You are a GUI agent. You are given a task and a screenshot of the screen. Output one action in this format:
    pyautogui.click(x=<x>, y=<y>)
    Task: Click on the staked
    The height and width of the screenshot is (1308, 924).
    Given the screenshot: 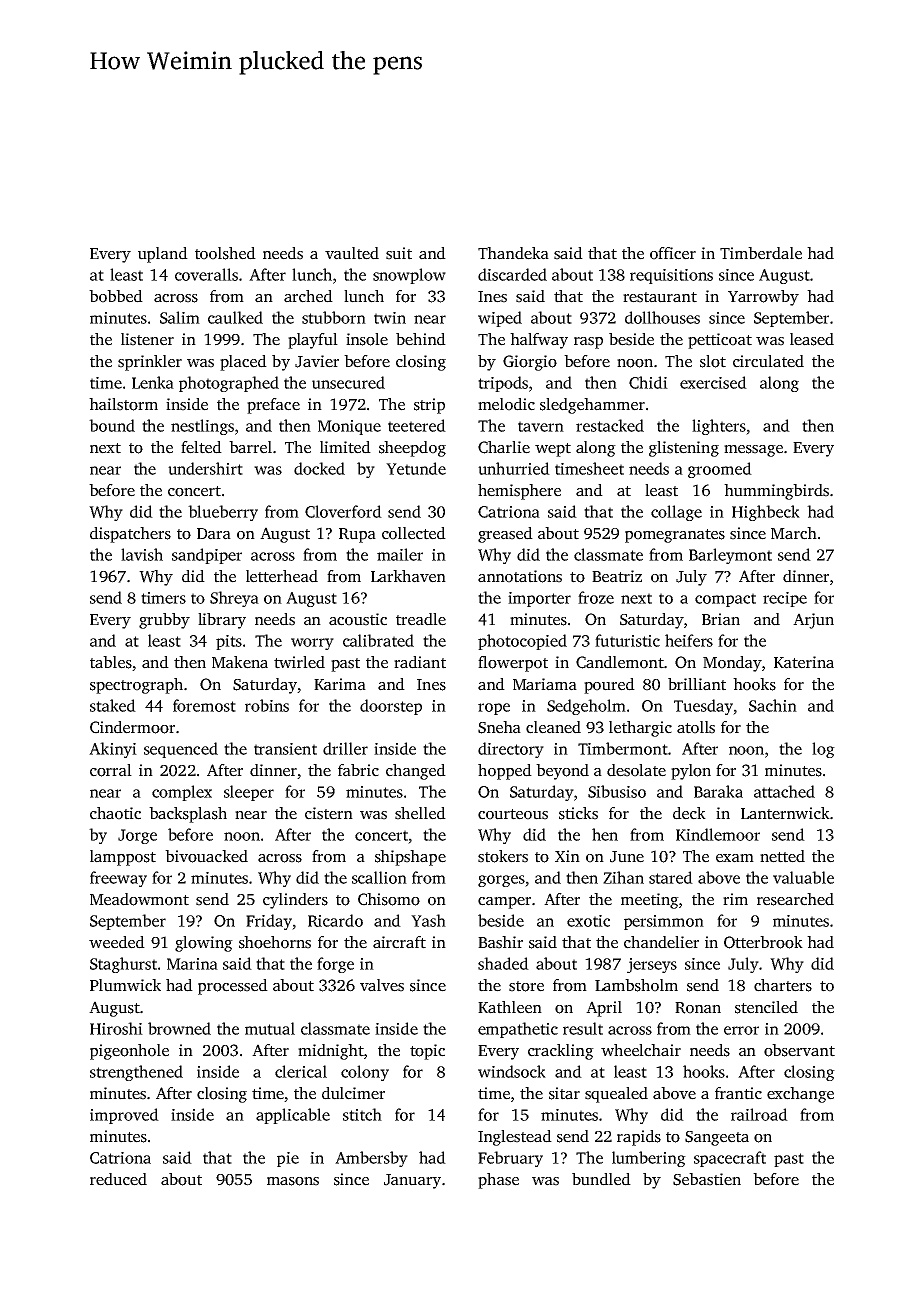 What is the action you would take?
    pyautogui.click(x=113, y=705)
